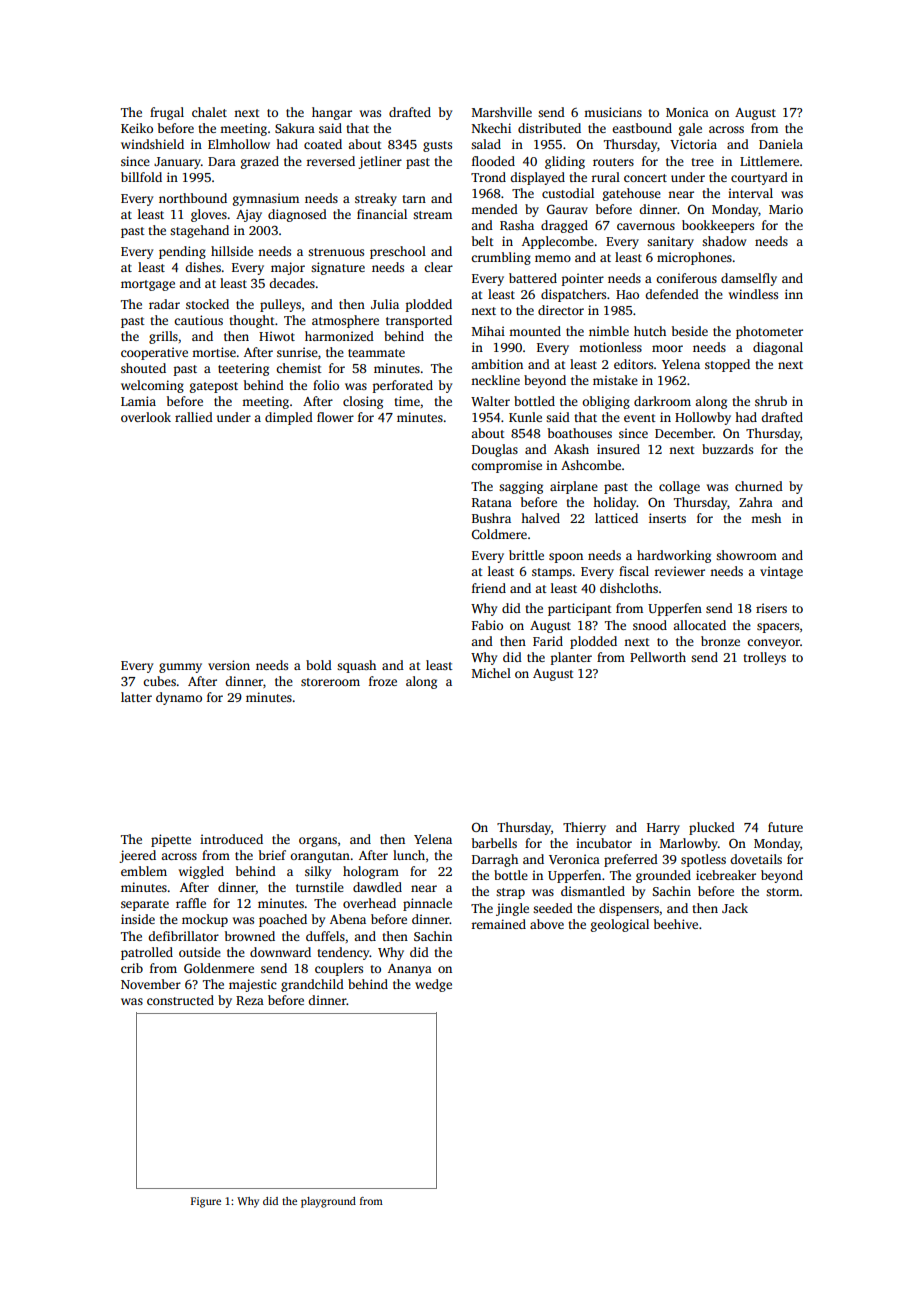  What do you see at coordinates (783, 892) in the screenshot?
I see `storm` at bounding box center [783, 892].
